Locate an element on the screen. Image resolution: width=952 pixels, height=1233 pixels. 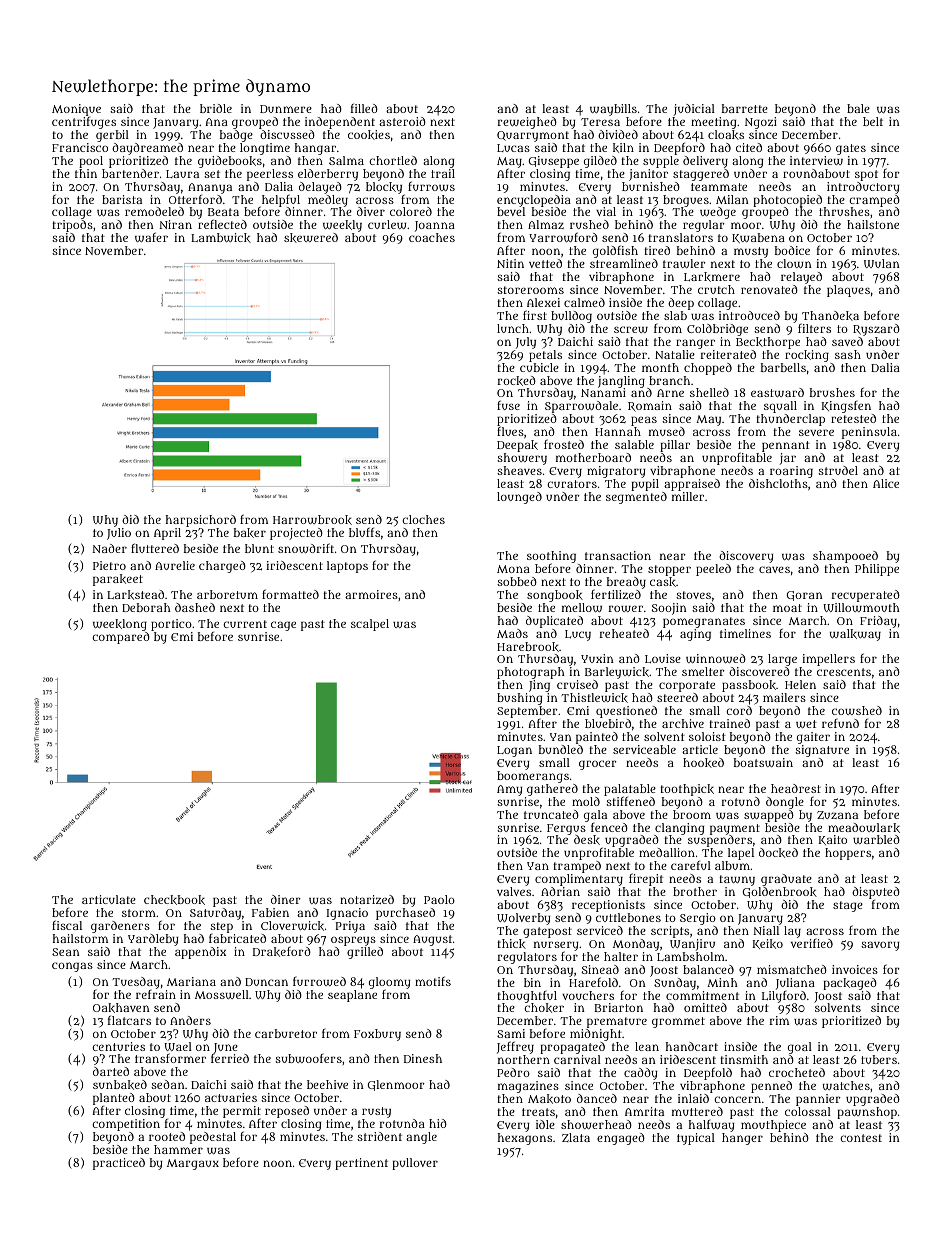
pertinent is located at coordinates (361, 1164).
